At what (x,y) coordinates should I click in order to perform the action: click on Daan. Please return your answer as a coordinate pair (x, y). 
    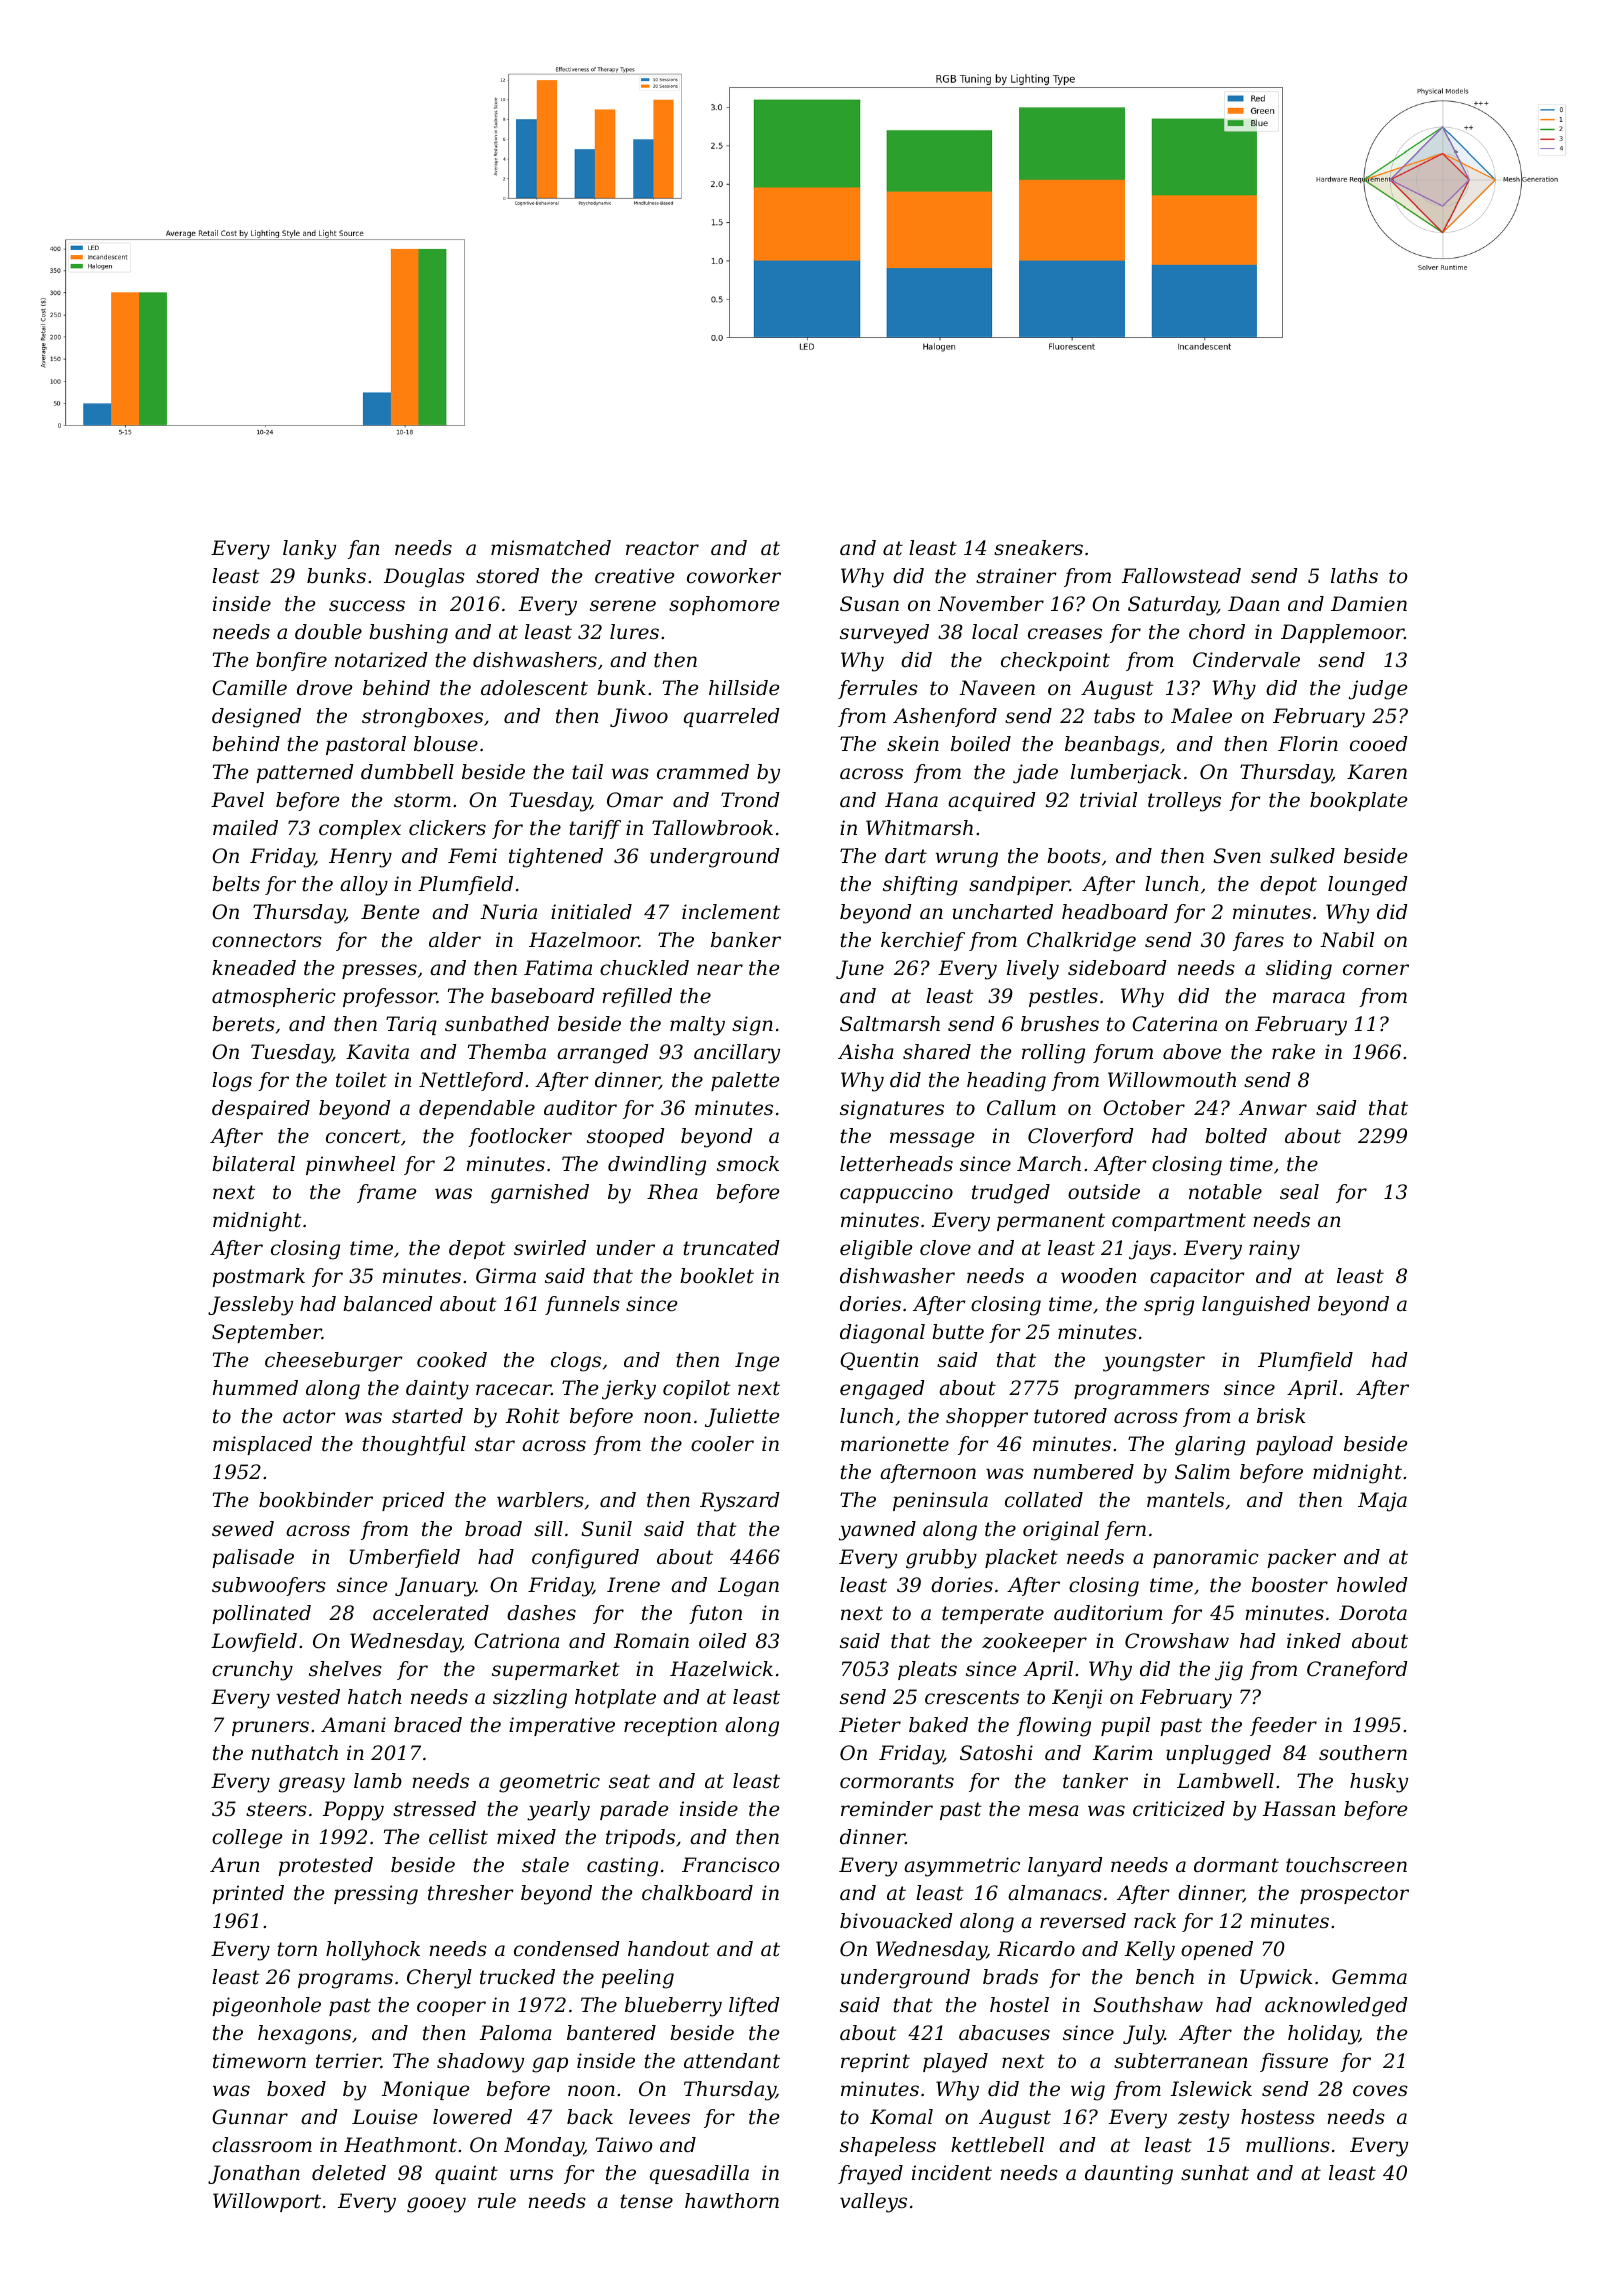
    Looking at the image, I should click on (1253, 604).
